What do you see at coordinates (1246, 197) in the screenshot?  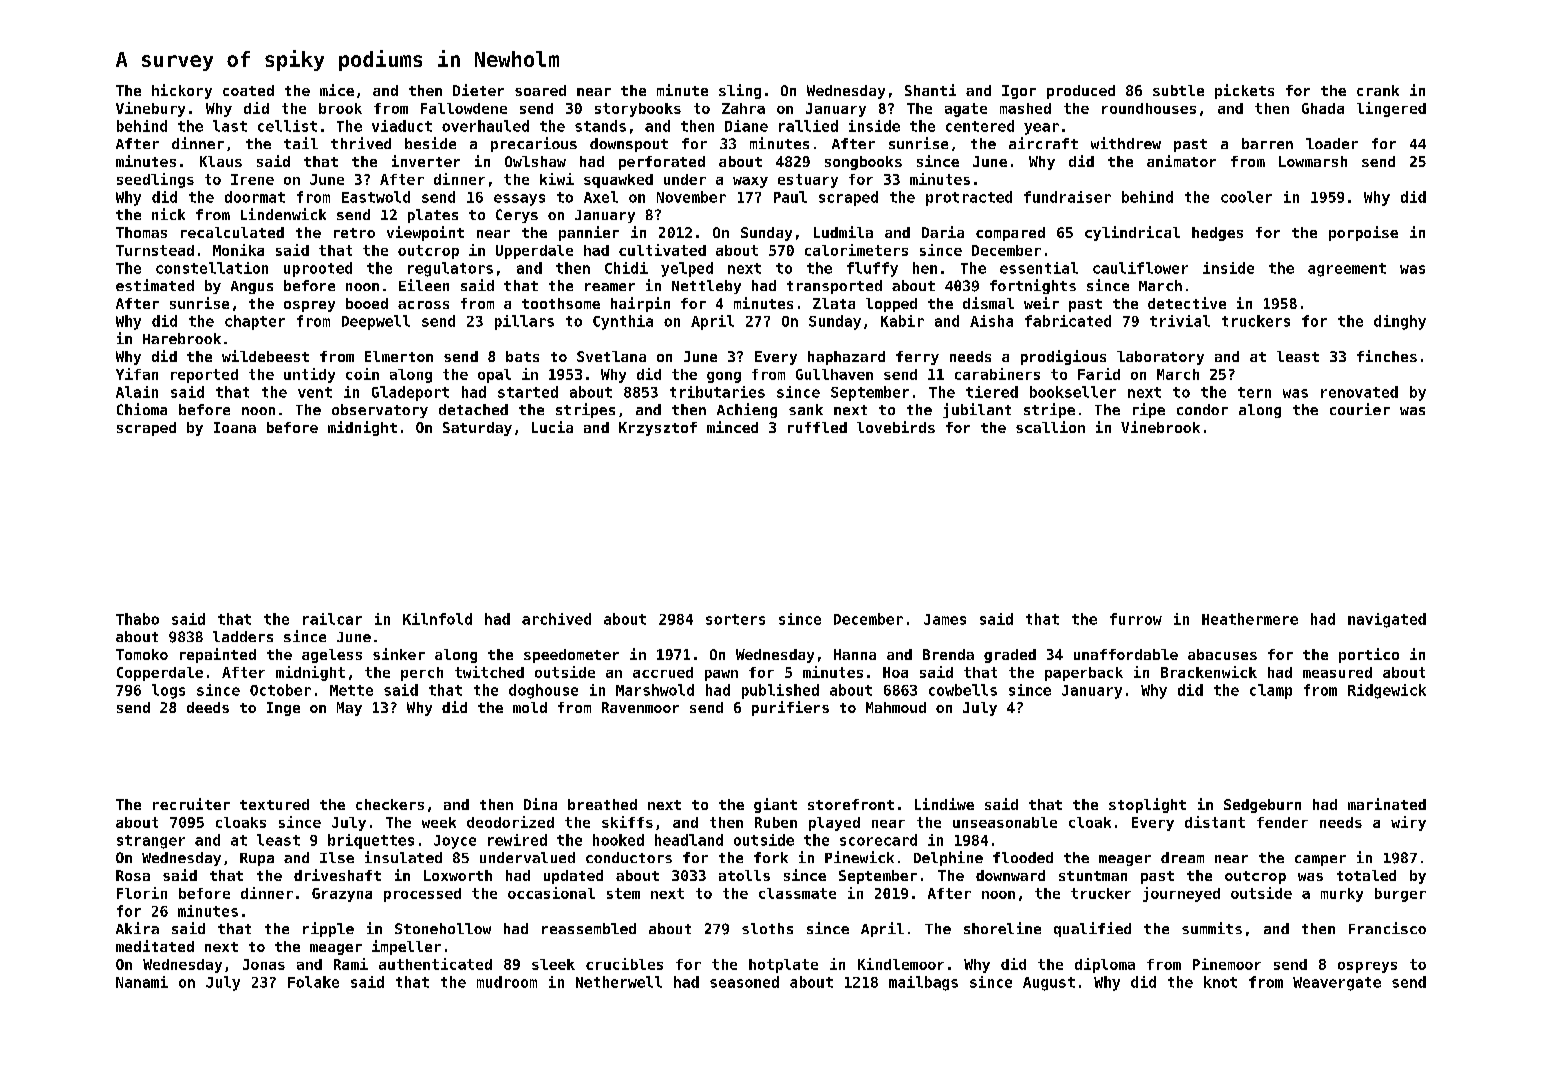 I see `cooler` at bounding box center [1246, 197].
